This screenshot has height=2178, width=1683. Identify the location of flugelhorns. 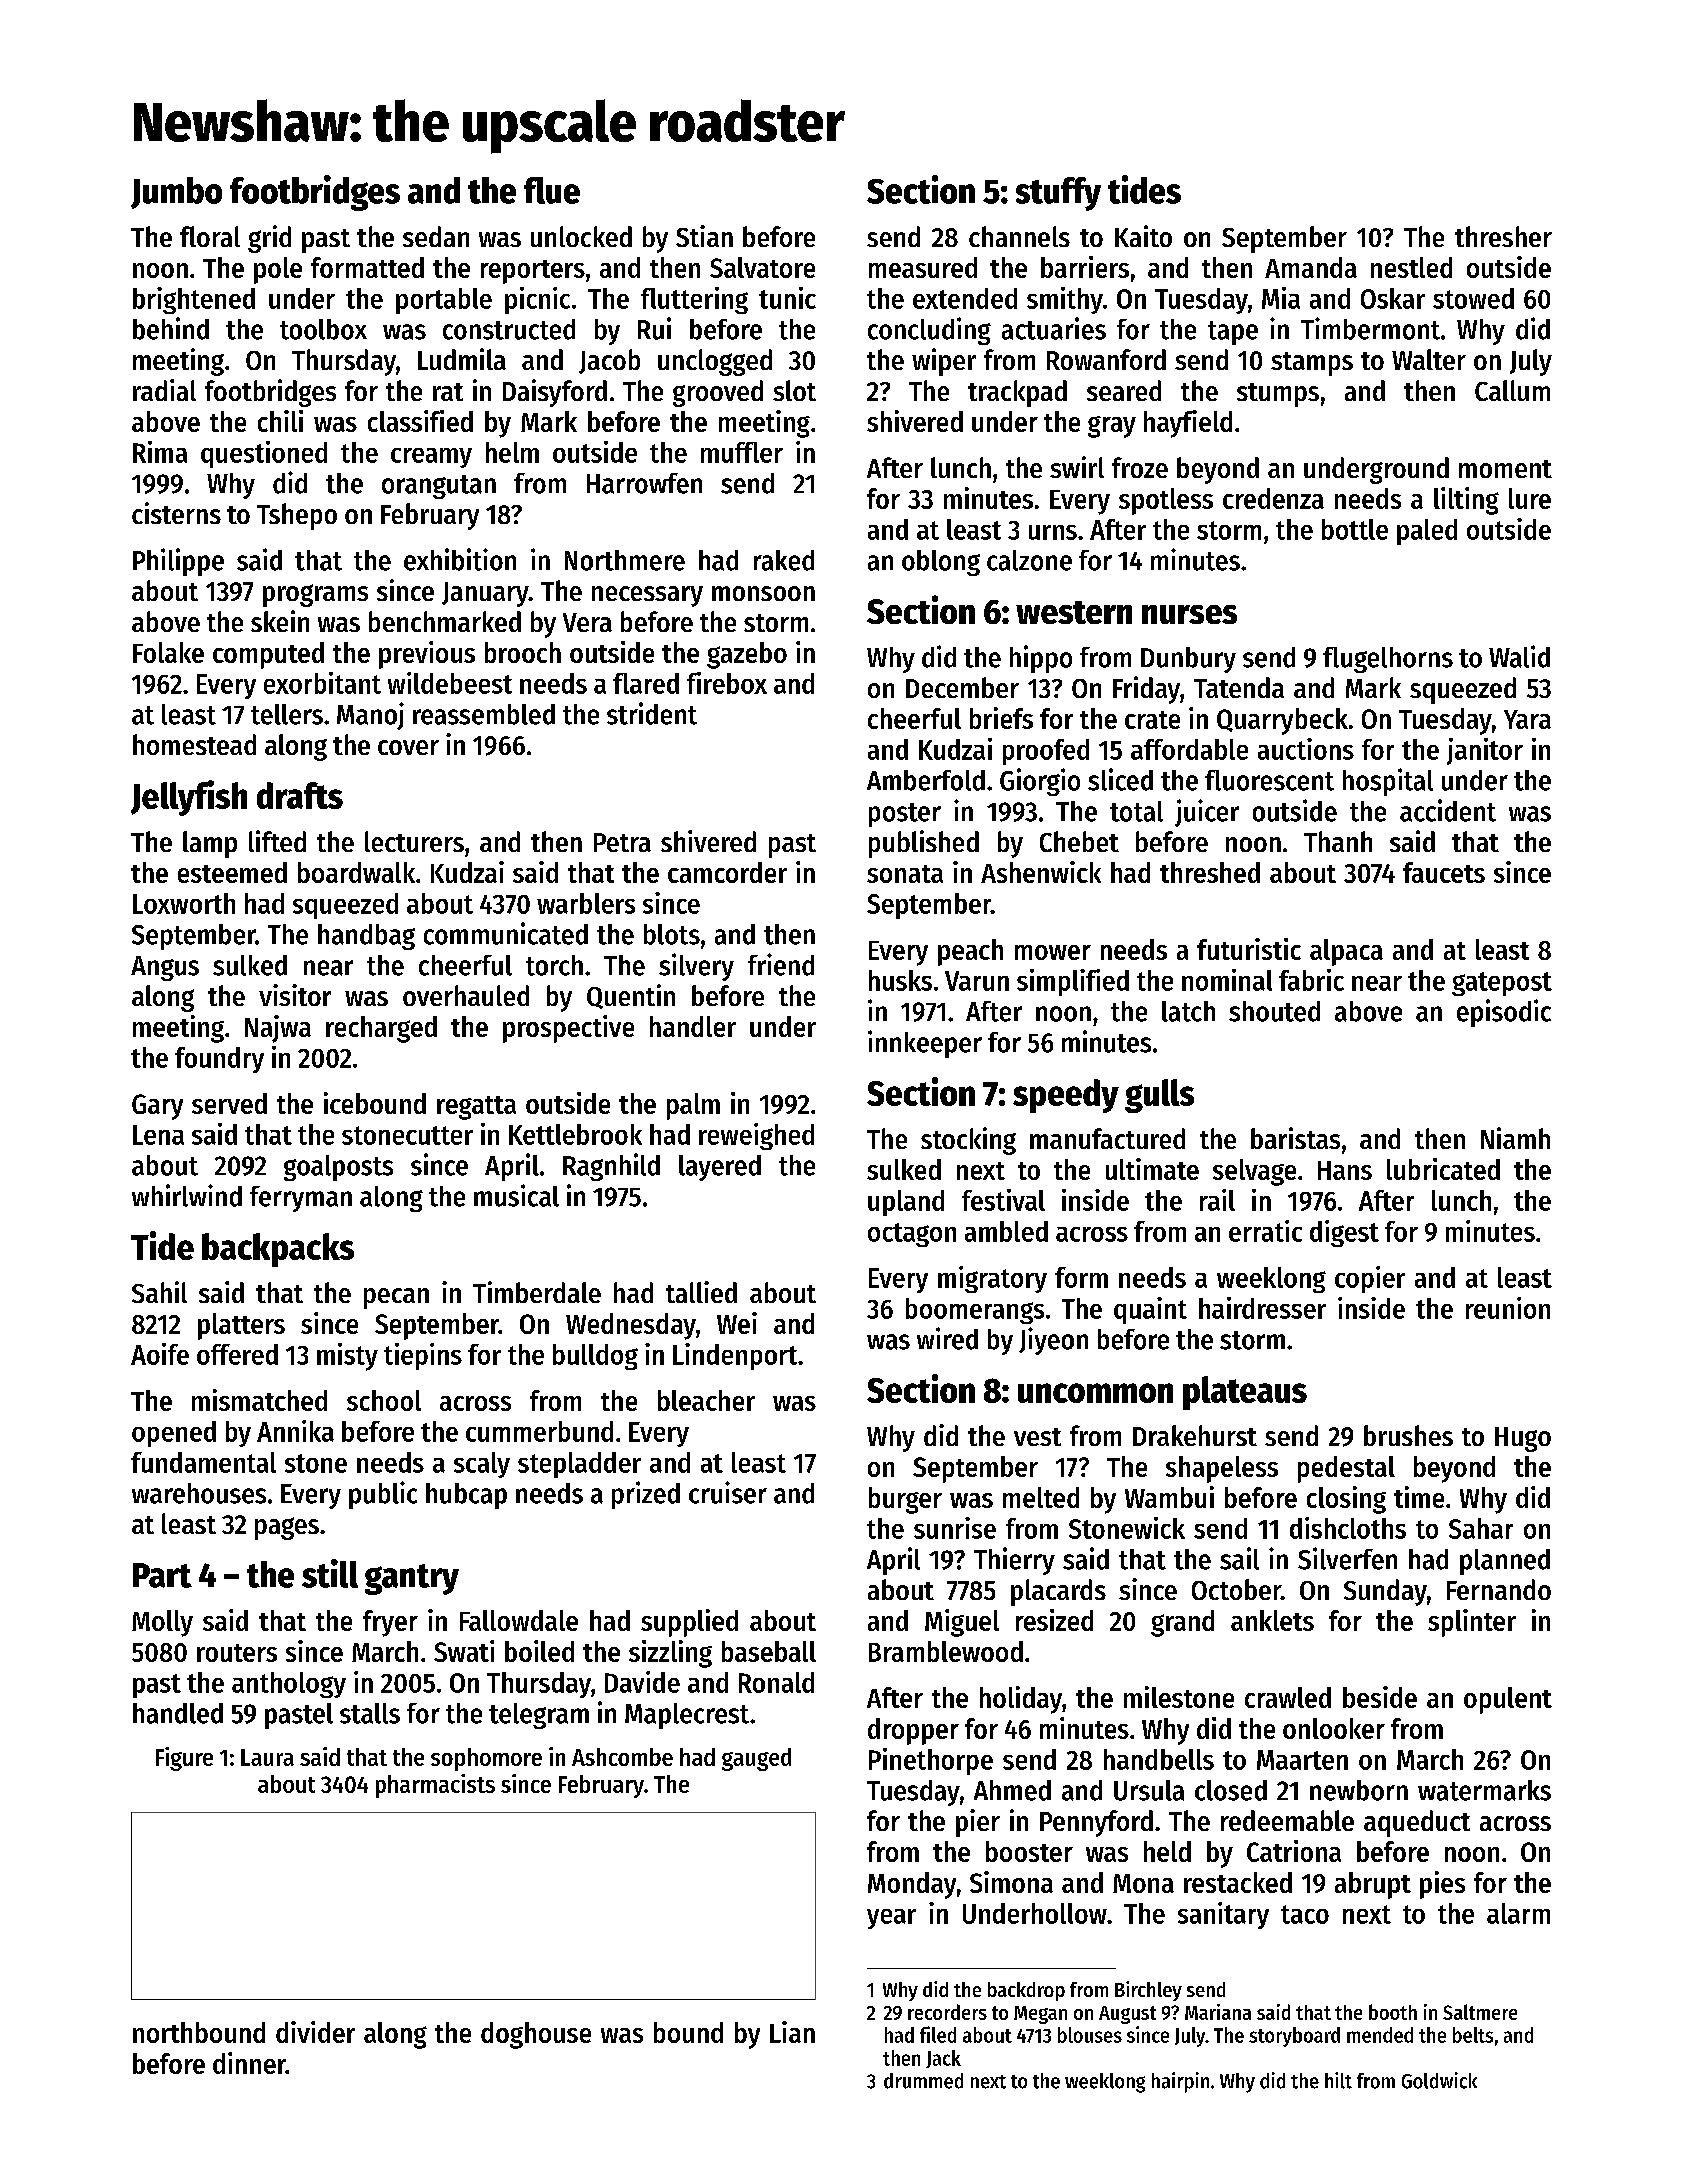
(1388, 660).
